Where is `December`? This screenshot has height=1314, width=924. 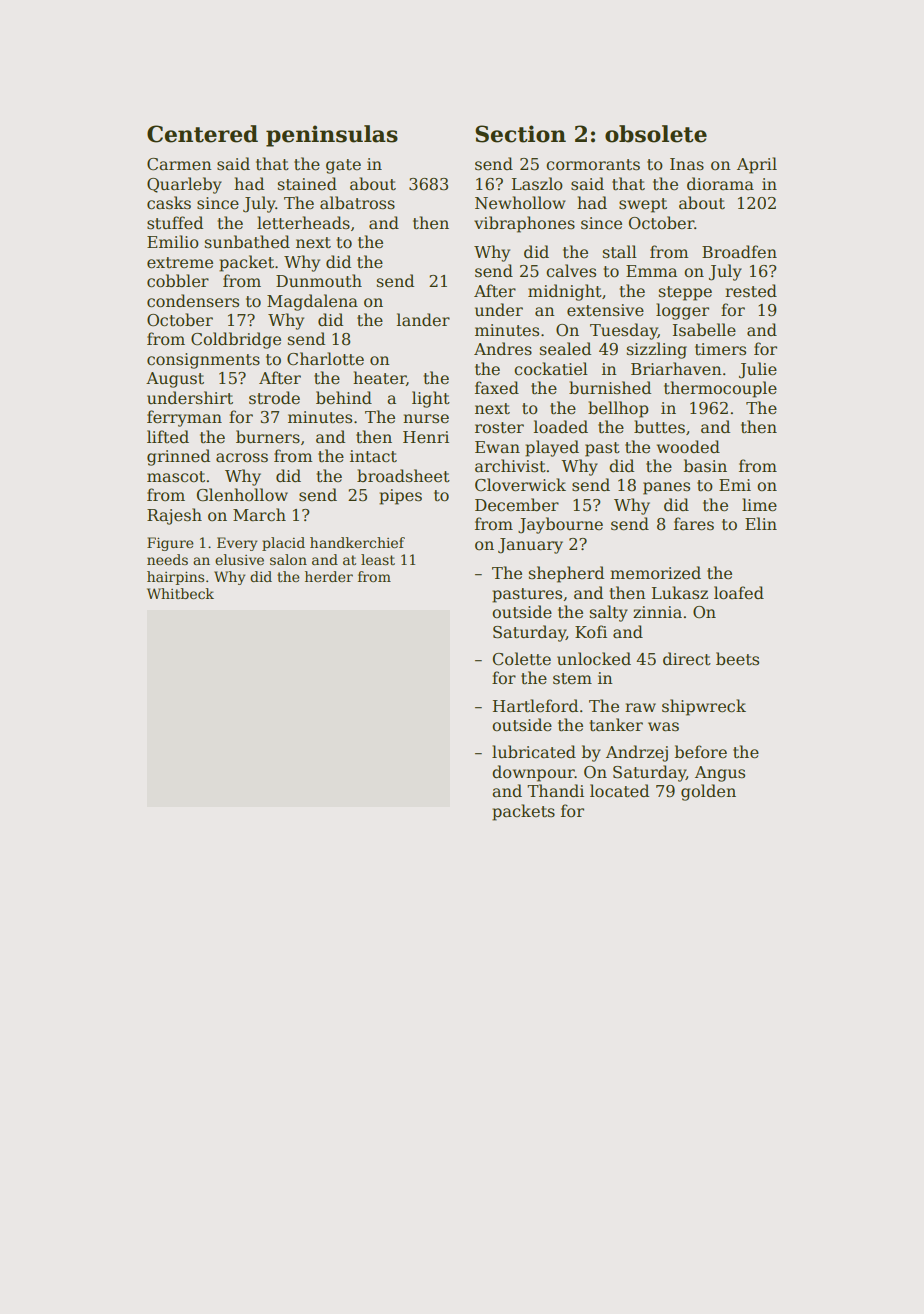
December is located at coordinates (517, 505).
